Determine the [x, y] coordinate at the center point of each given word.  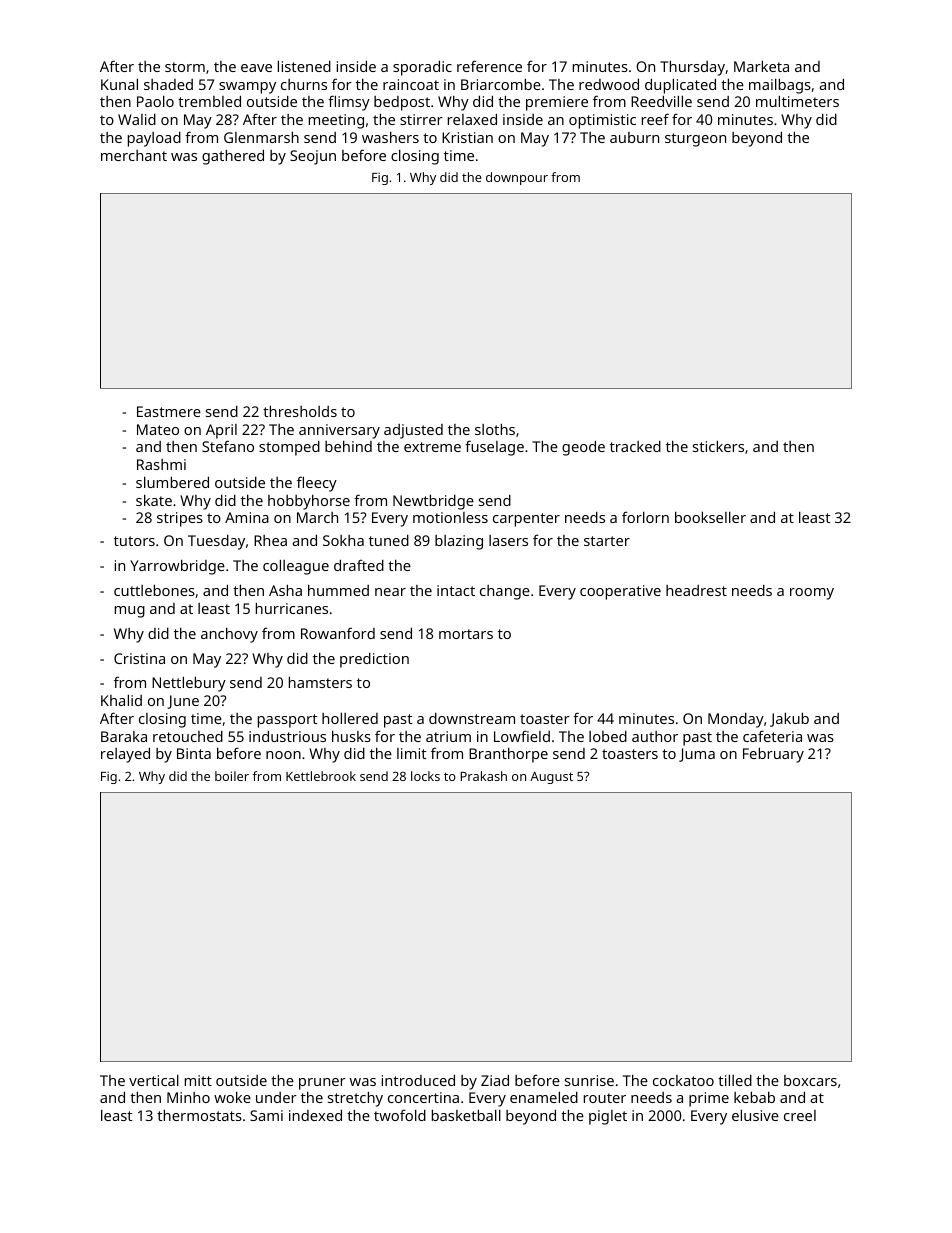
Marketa [761, 66]
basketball [466, 1115]
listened [304, 66]
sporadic [422, 68]
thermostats [199, 1115]
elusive [755, 1115]
